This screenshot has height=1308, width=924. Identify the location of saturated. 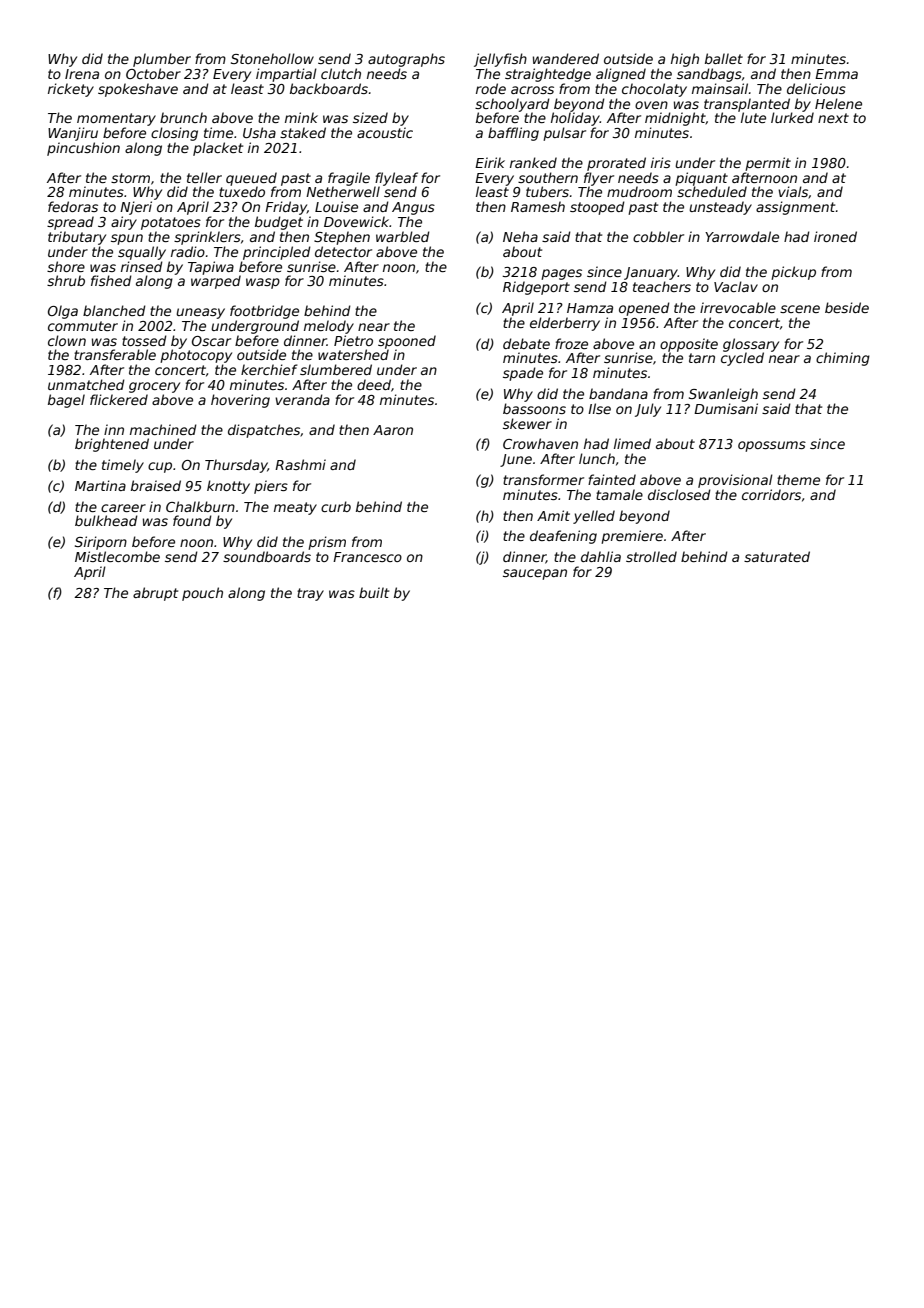
(777, 556).
